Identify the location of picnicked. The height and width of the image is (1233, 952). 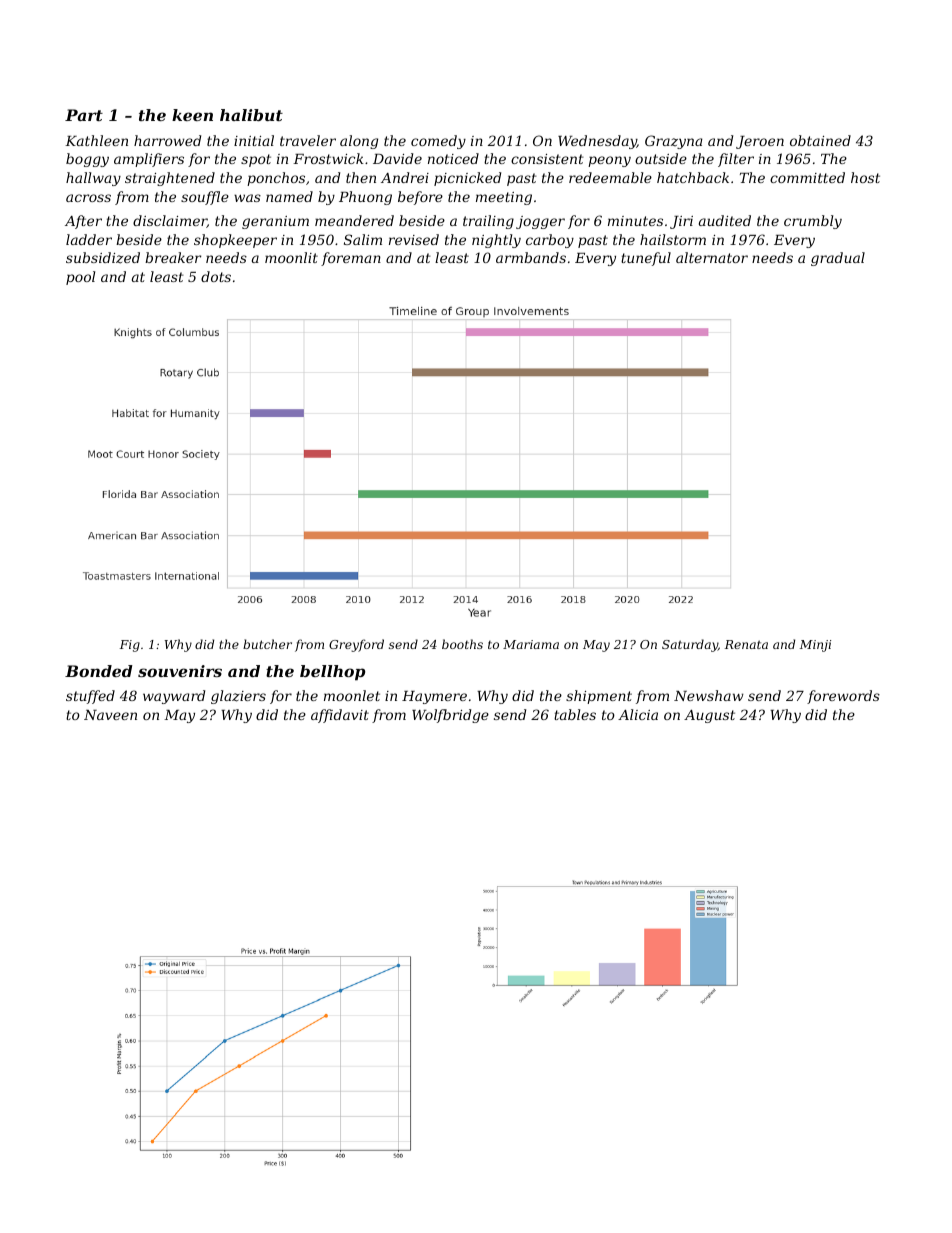
(467, 179).
